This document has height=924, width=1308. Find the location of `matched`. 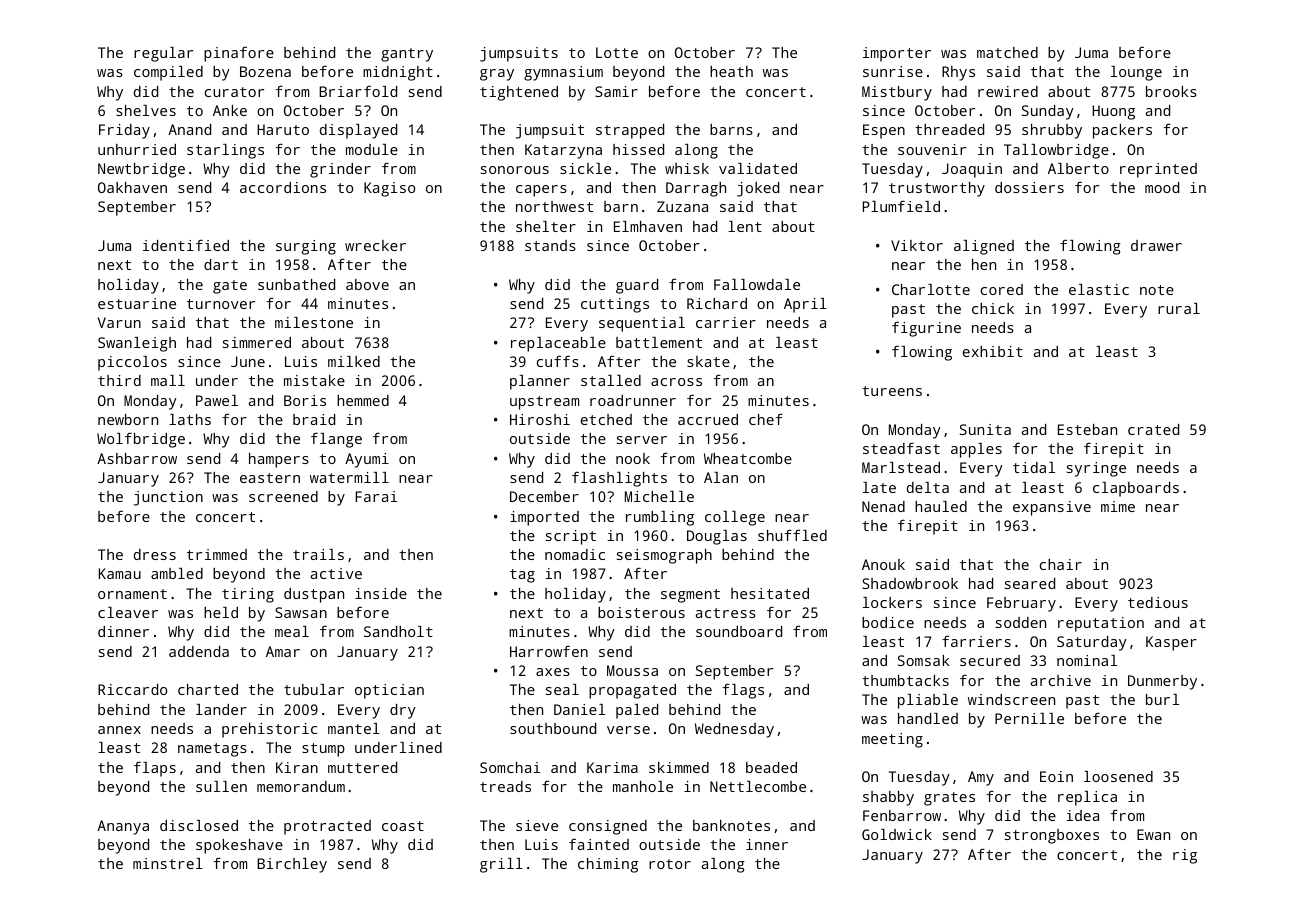

matched is located at coordinates (1007, 52).
